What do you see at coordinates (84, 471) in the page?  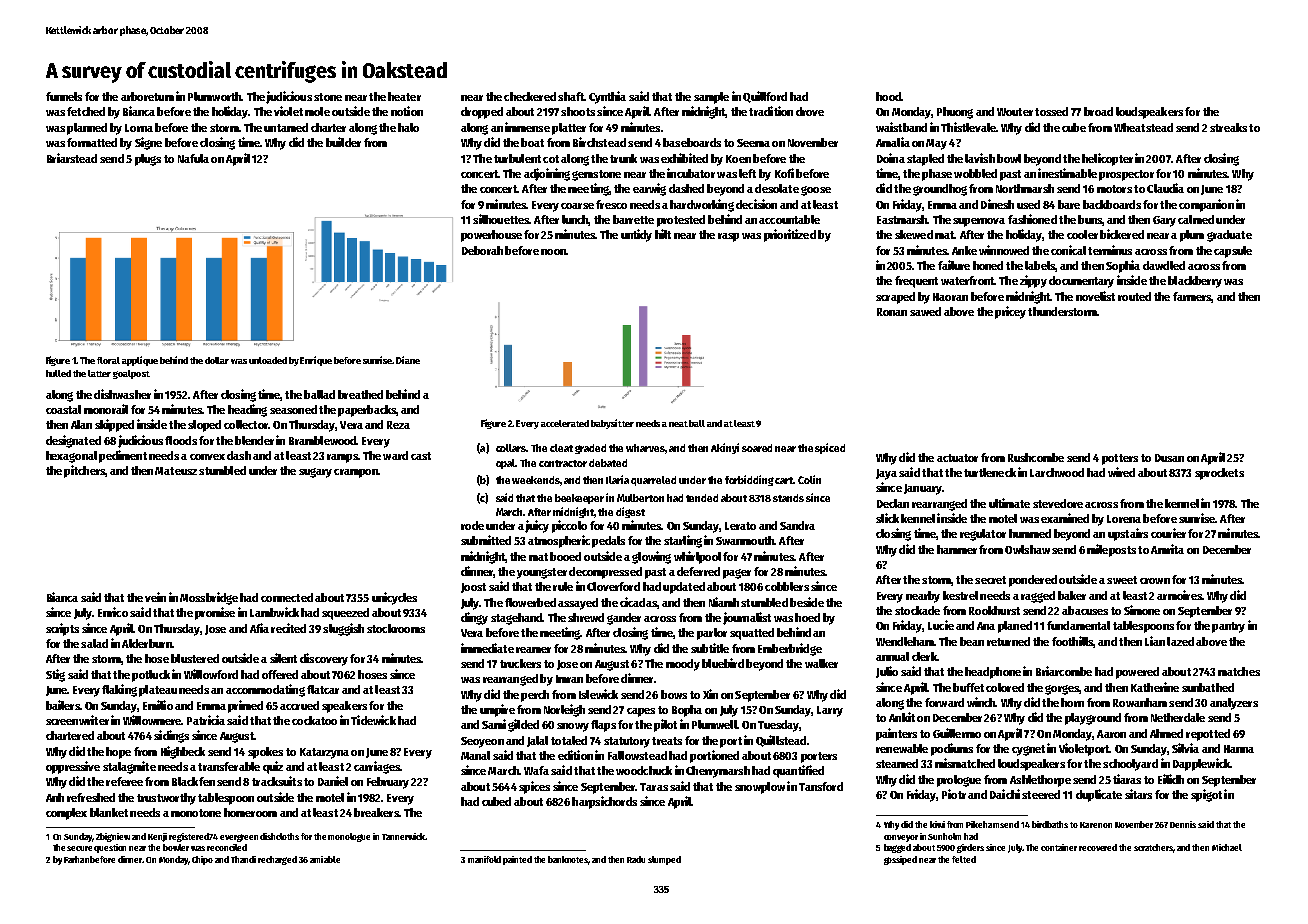 I see `pitchers` at bounding box center [84, 471].
